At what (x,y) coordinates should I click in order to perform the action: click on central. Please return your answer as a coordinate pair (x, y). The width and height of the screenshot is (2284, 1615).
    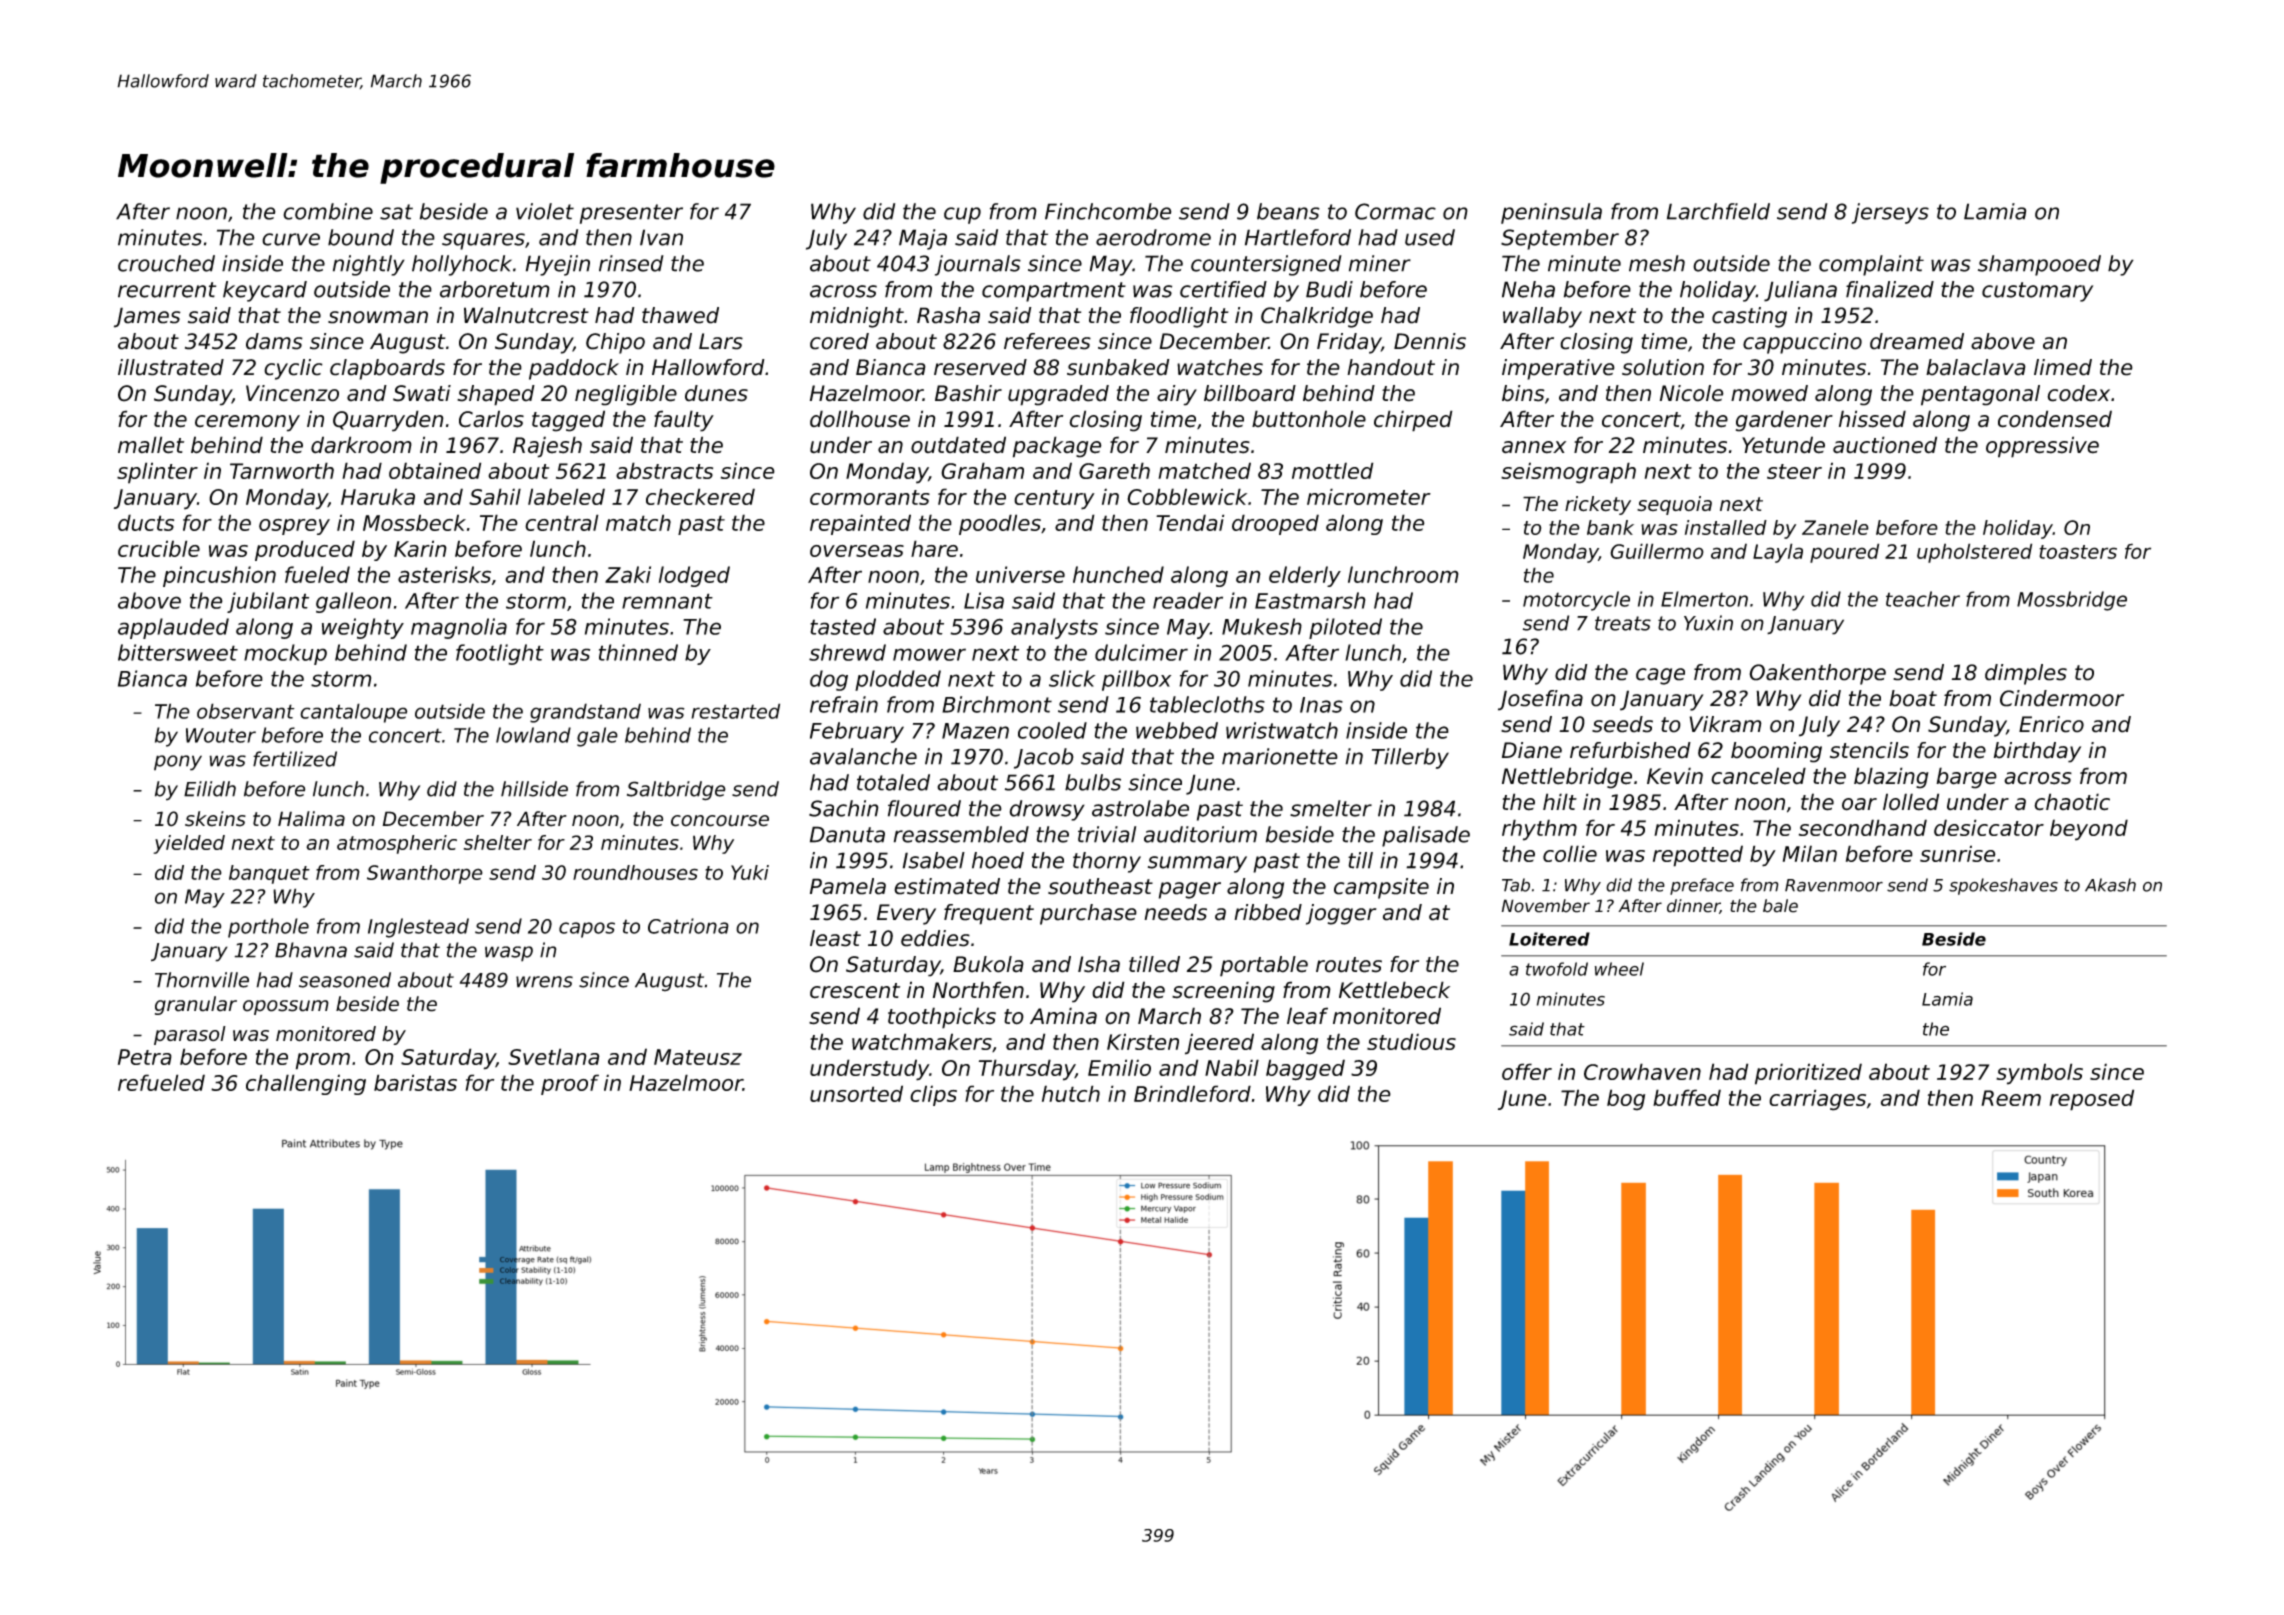
    Looking at the image, I should click on (562, 522).
